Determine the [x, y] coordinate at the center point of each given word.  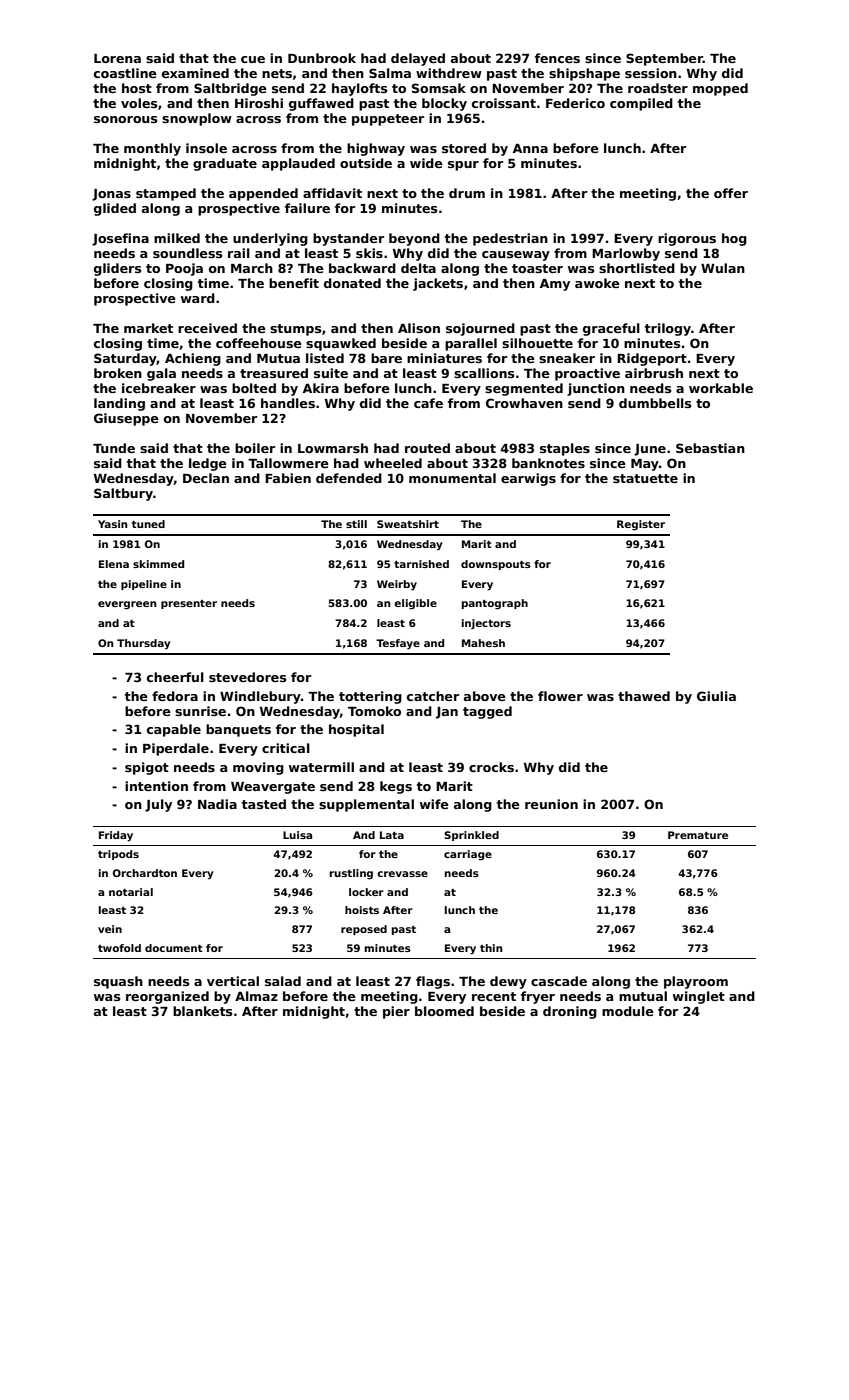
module [628, 1011]
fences [557, 58]
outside [366, 163]
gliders [117, 269]
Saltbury [123, 494]
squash [118, 982]
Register [641, 525]
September [664, 59]
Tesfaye [398, 644]
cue [253, 59]
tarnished [421, 564]
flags [433, 982]
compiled [641, 104]
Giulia [716, 696]
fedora [175, 696]
